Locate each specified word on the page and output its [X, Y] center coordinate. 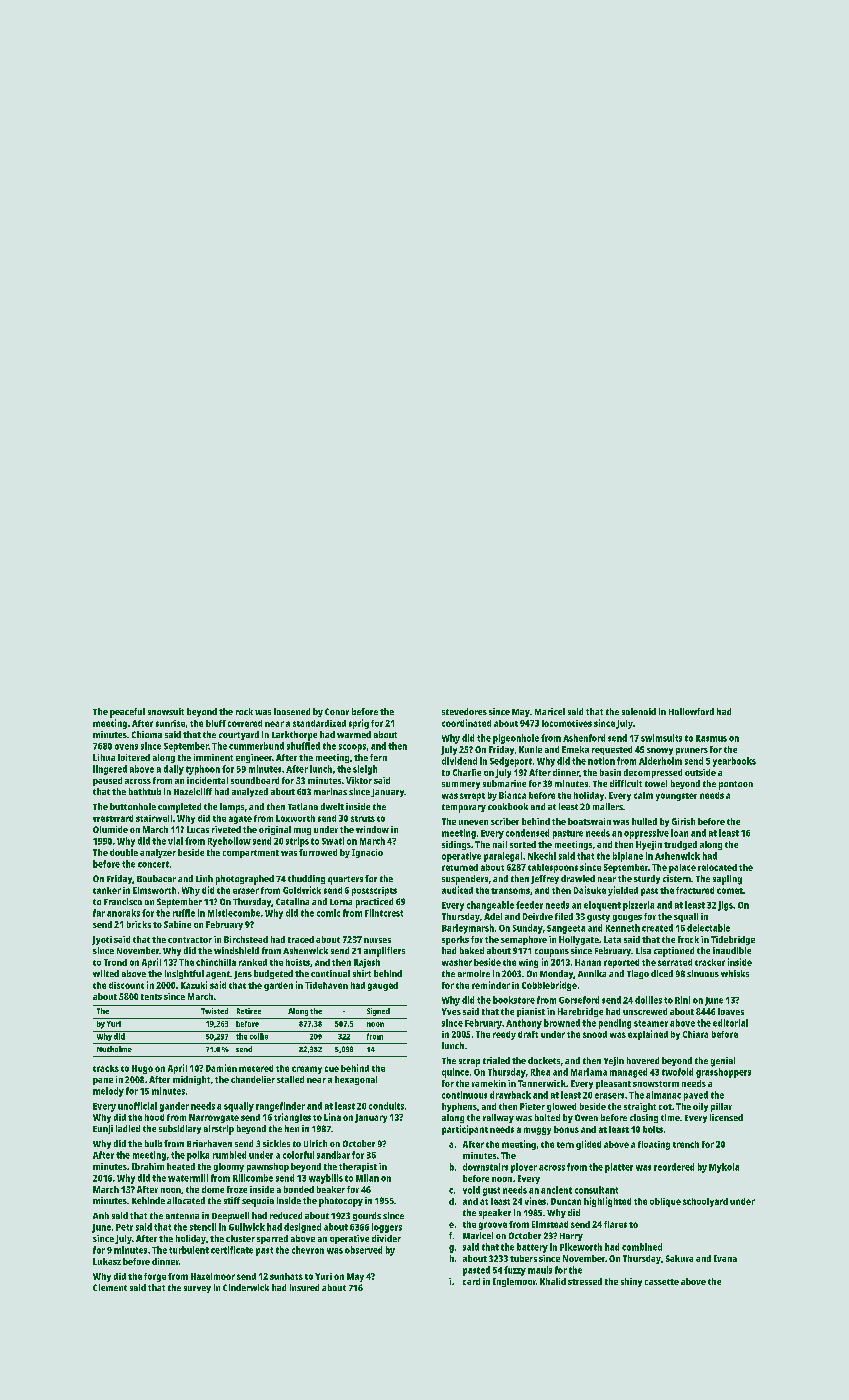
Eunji [103, 1129]
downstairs [485, 1167]
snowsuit [166, 711]
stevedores [464, 711]
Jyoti [102, 940]
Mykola [724, 1168]
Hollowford [691, 711]
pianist [531, 1012]
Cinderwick [246, 1287]
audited [457, 890]
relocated [717, 867]
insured [304, 1287]
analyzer [158, 853]
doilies [648, 1000]
